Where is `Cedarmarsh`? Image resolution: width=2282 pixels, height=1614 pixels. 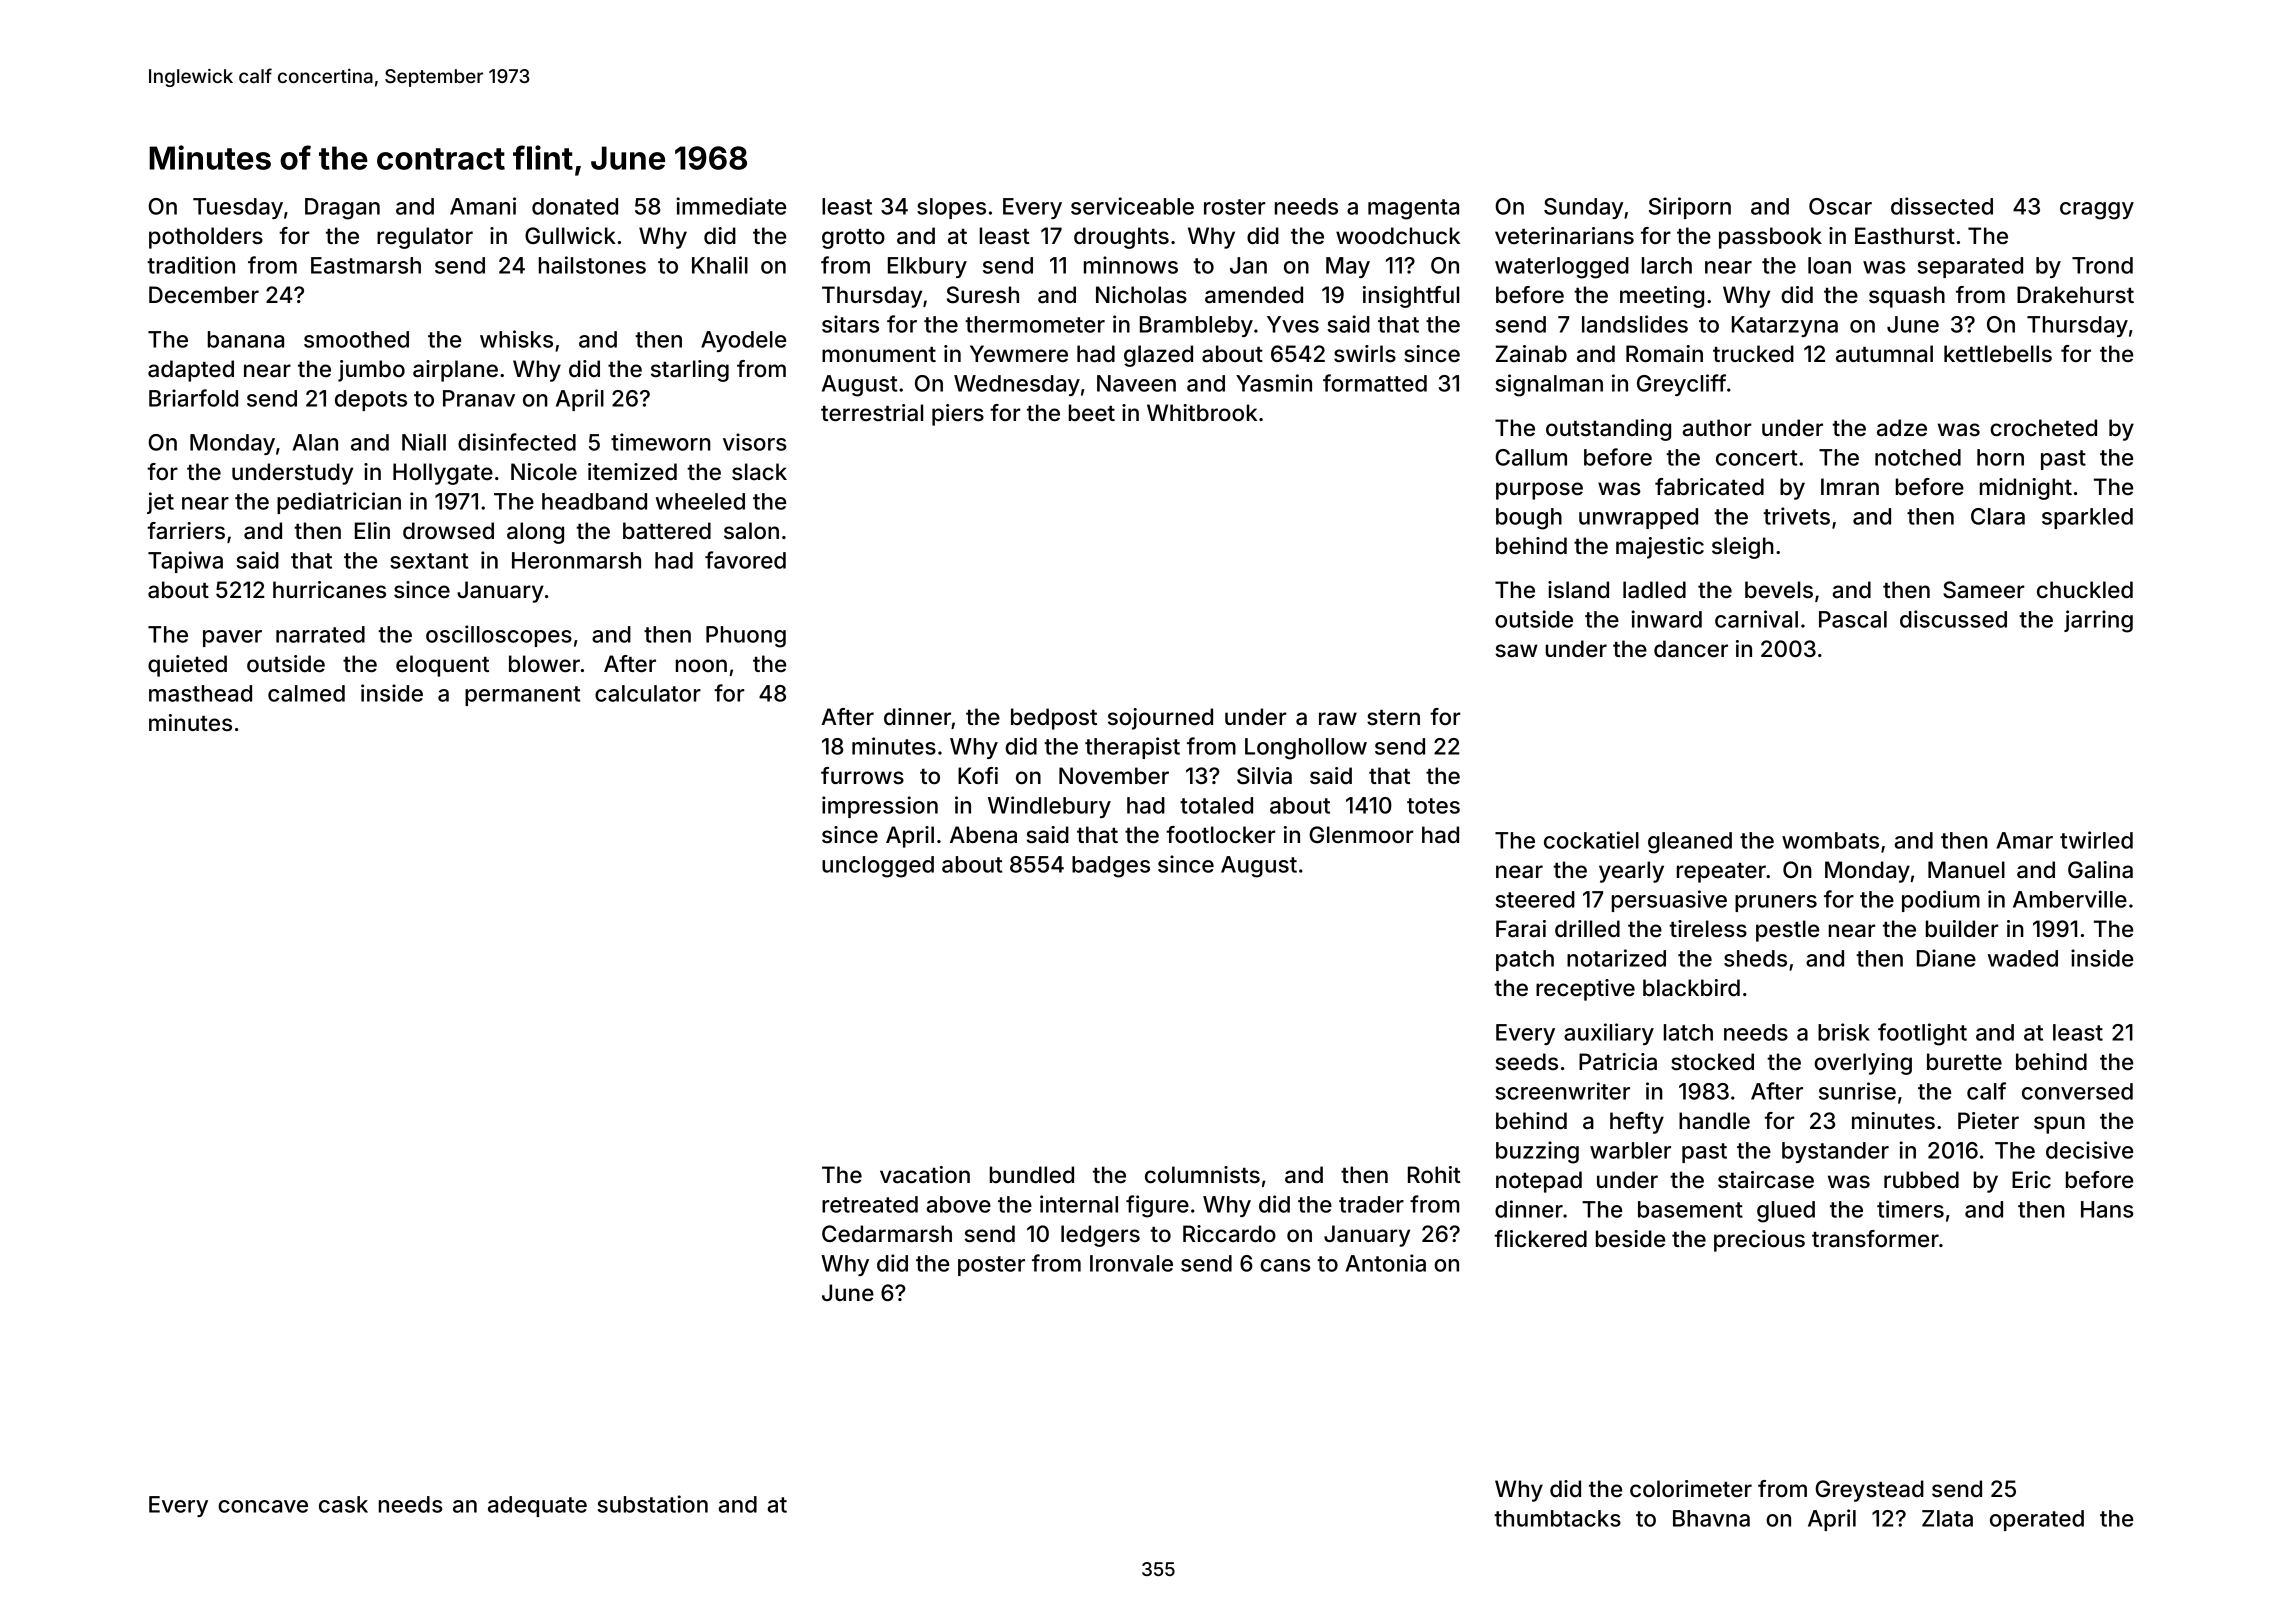 Cedarmarsh is located at coordinates (887, 1234).
